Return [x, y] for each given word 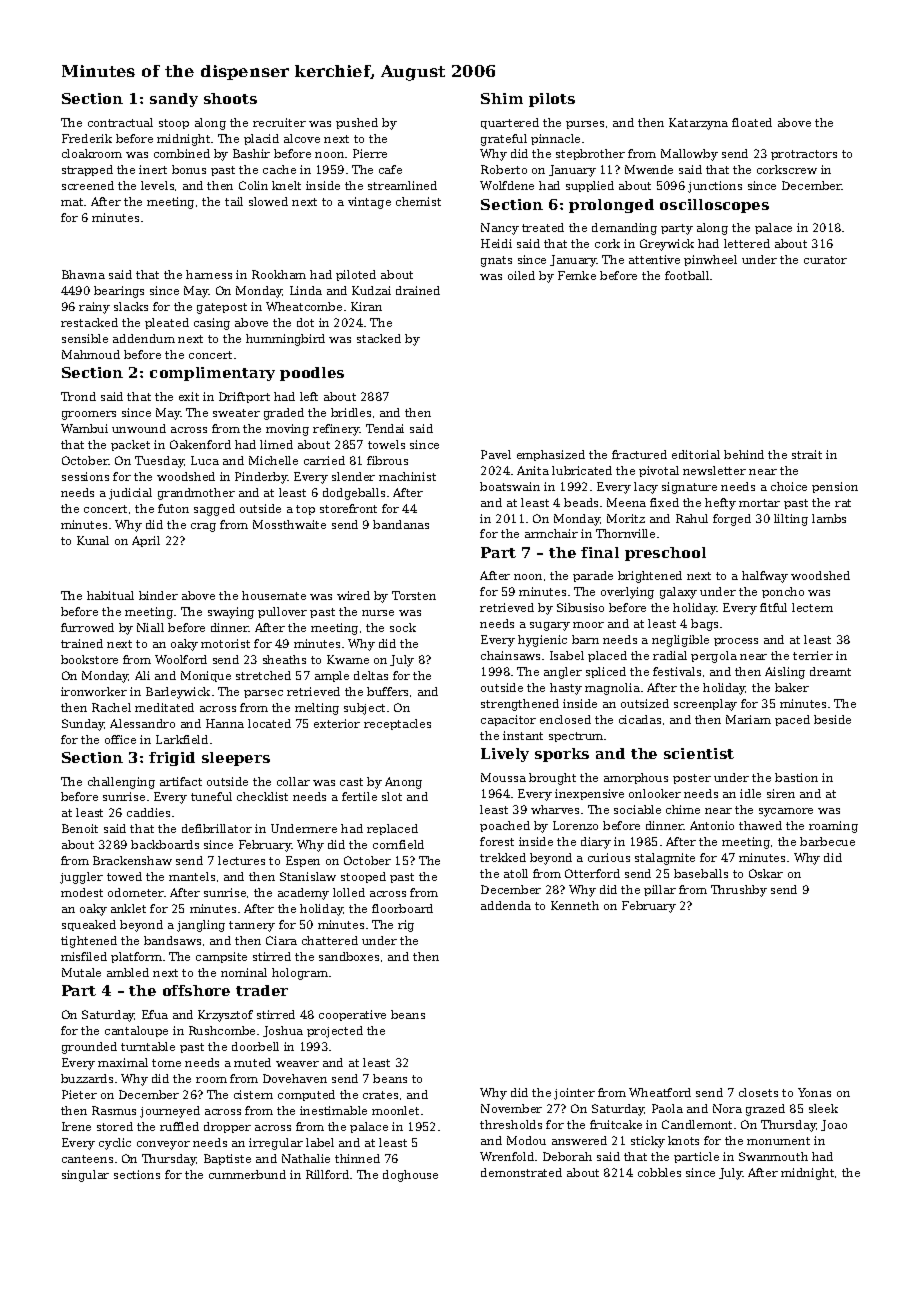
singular [85, 1176]
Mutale [81, 972]
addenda [506, 905]
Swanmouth [773, 1156]
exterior [337, 723]
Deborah [567, 1156]
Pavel [496, 454]
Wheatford [660, 1092]
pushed [357, 123]
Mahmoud [91, 354]
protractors [804, 155]
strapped [87, 170]
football [687, 275]
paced [792, 720]
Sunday [83, 725]
